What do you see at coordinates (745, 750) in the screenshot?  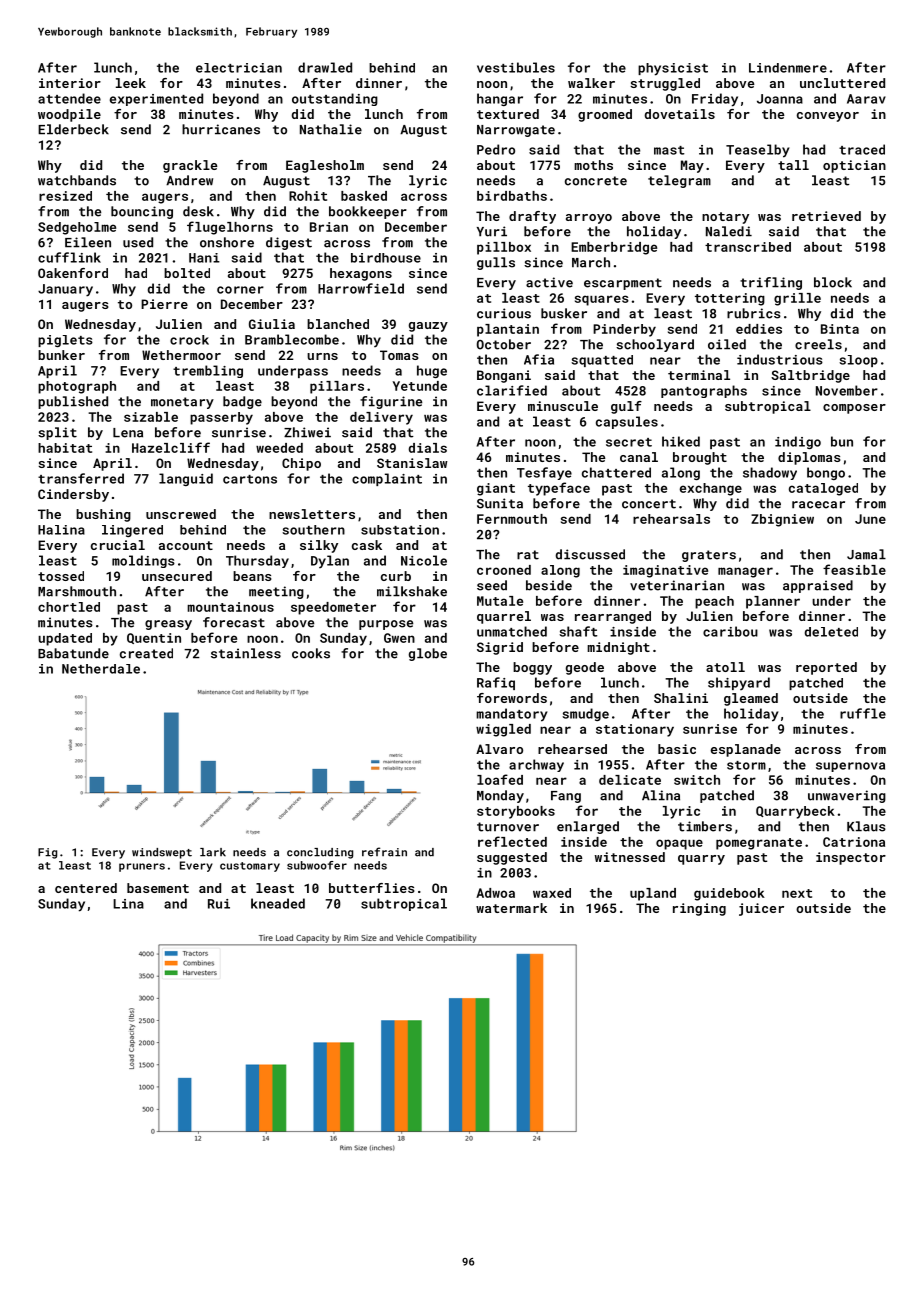 I see `esplanade` at bounding box center [745, 750].
